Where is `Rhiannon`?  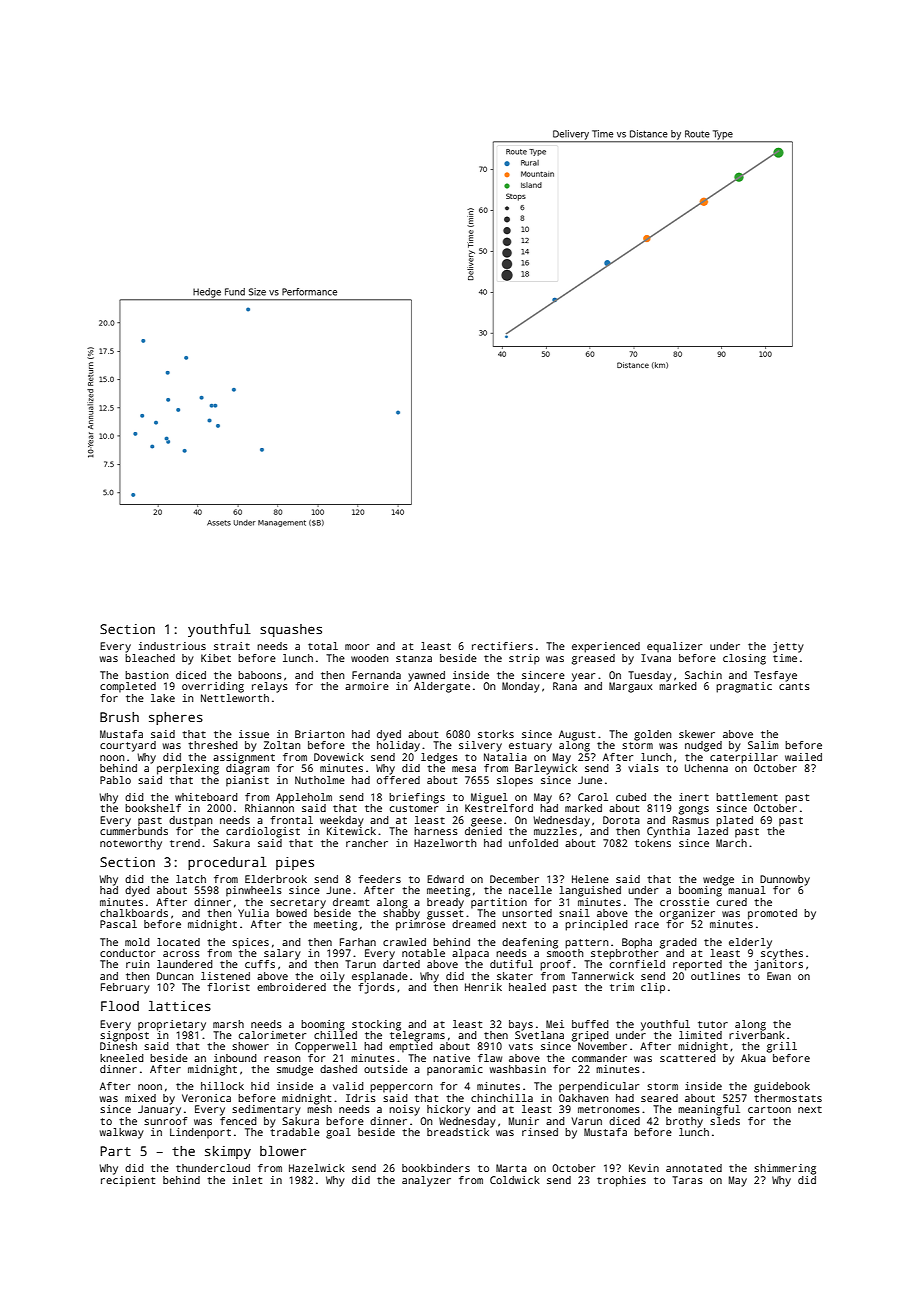
Rhiannon is located at coordinates (269, 808).
